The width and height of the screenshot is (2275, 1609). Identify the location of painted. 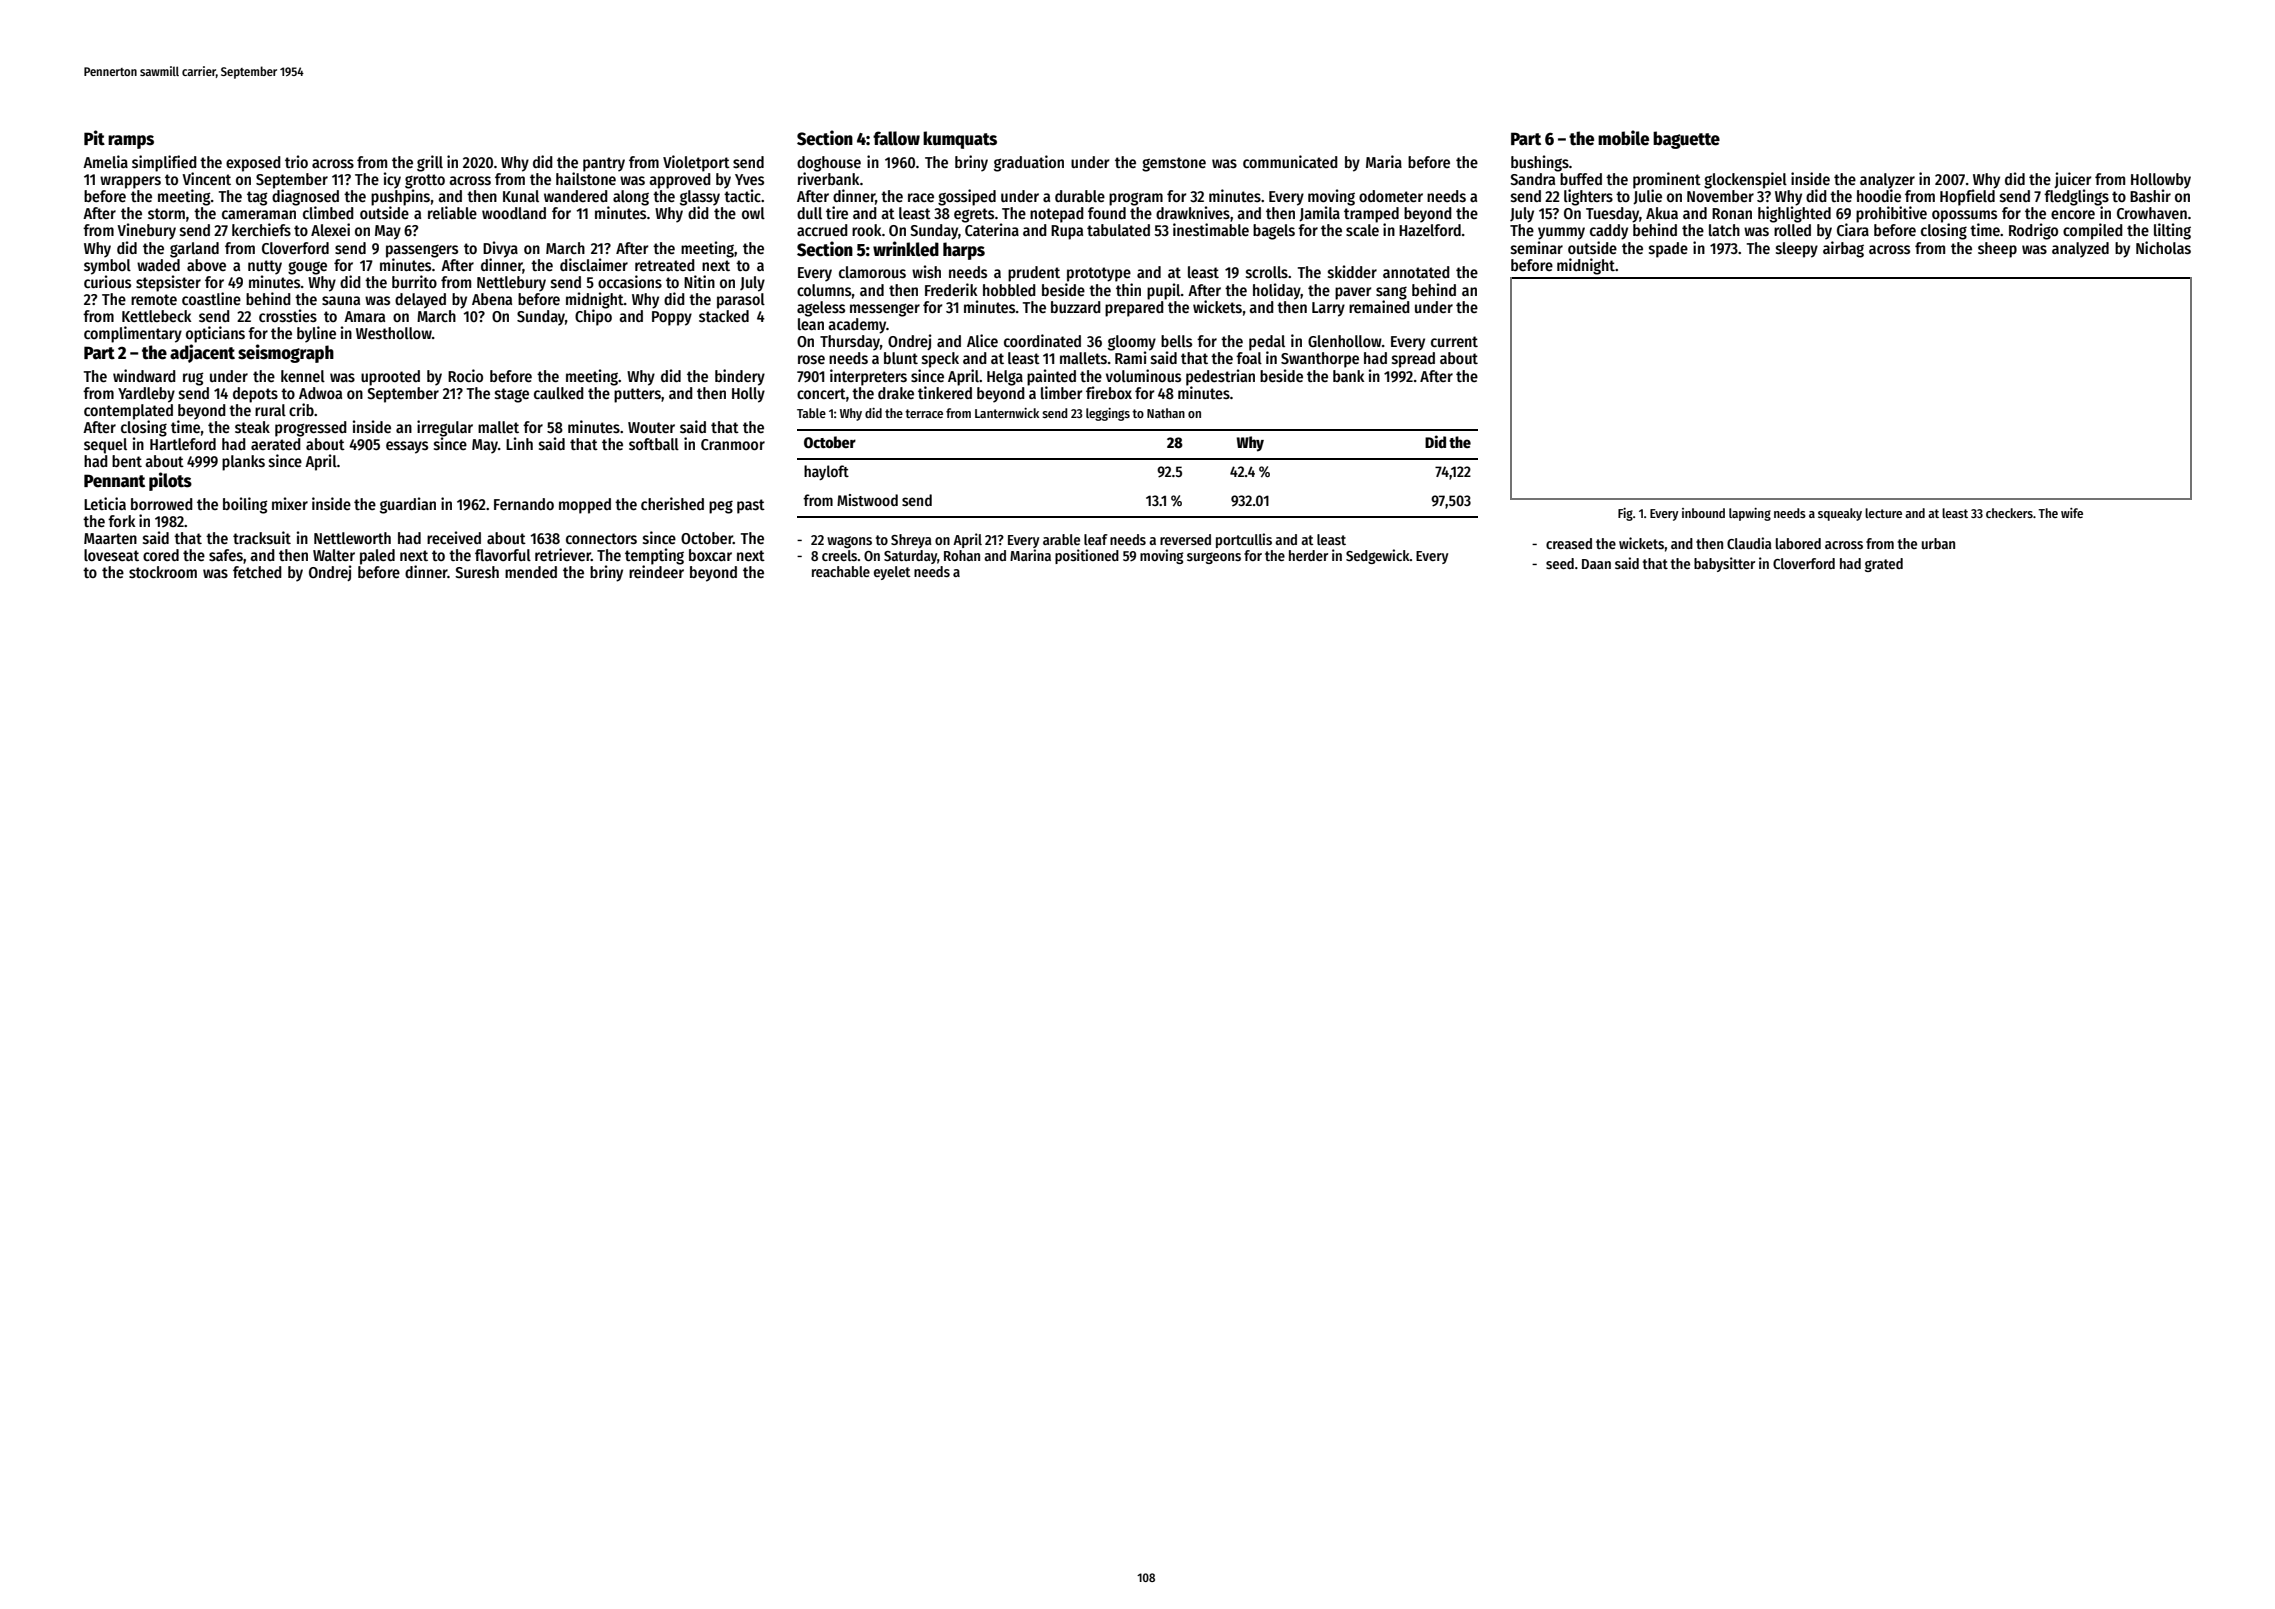
(1051, 377).
